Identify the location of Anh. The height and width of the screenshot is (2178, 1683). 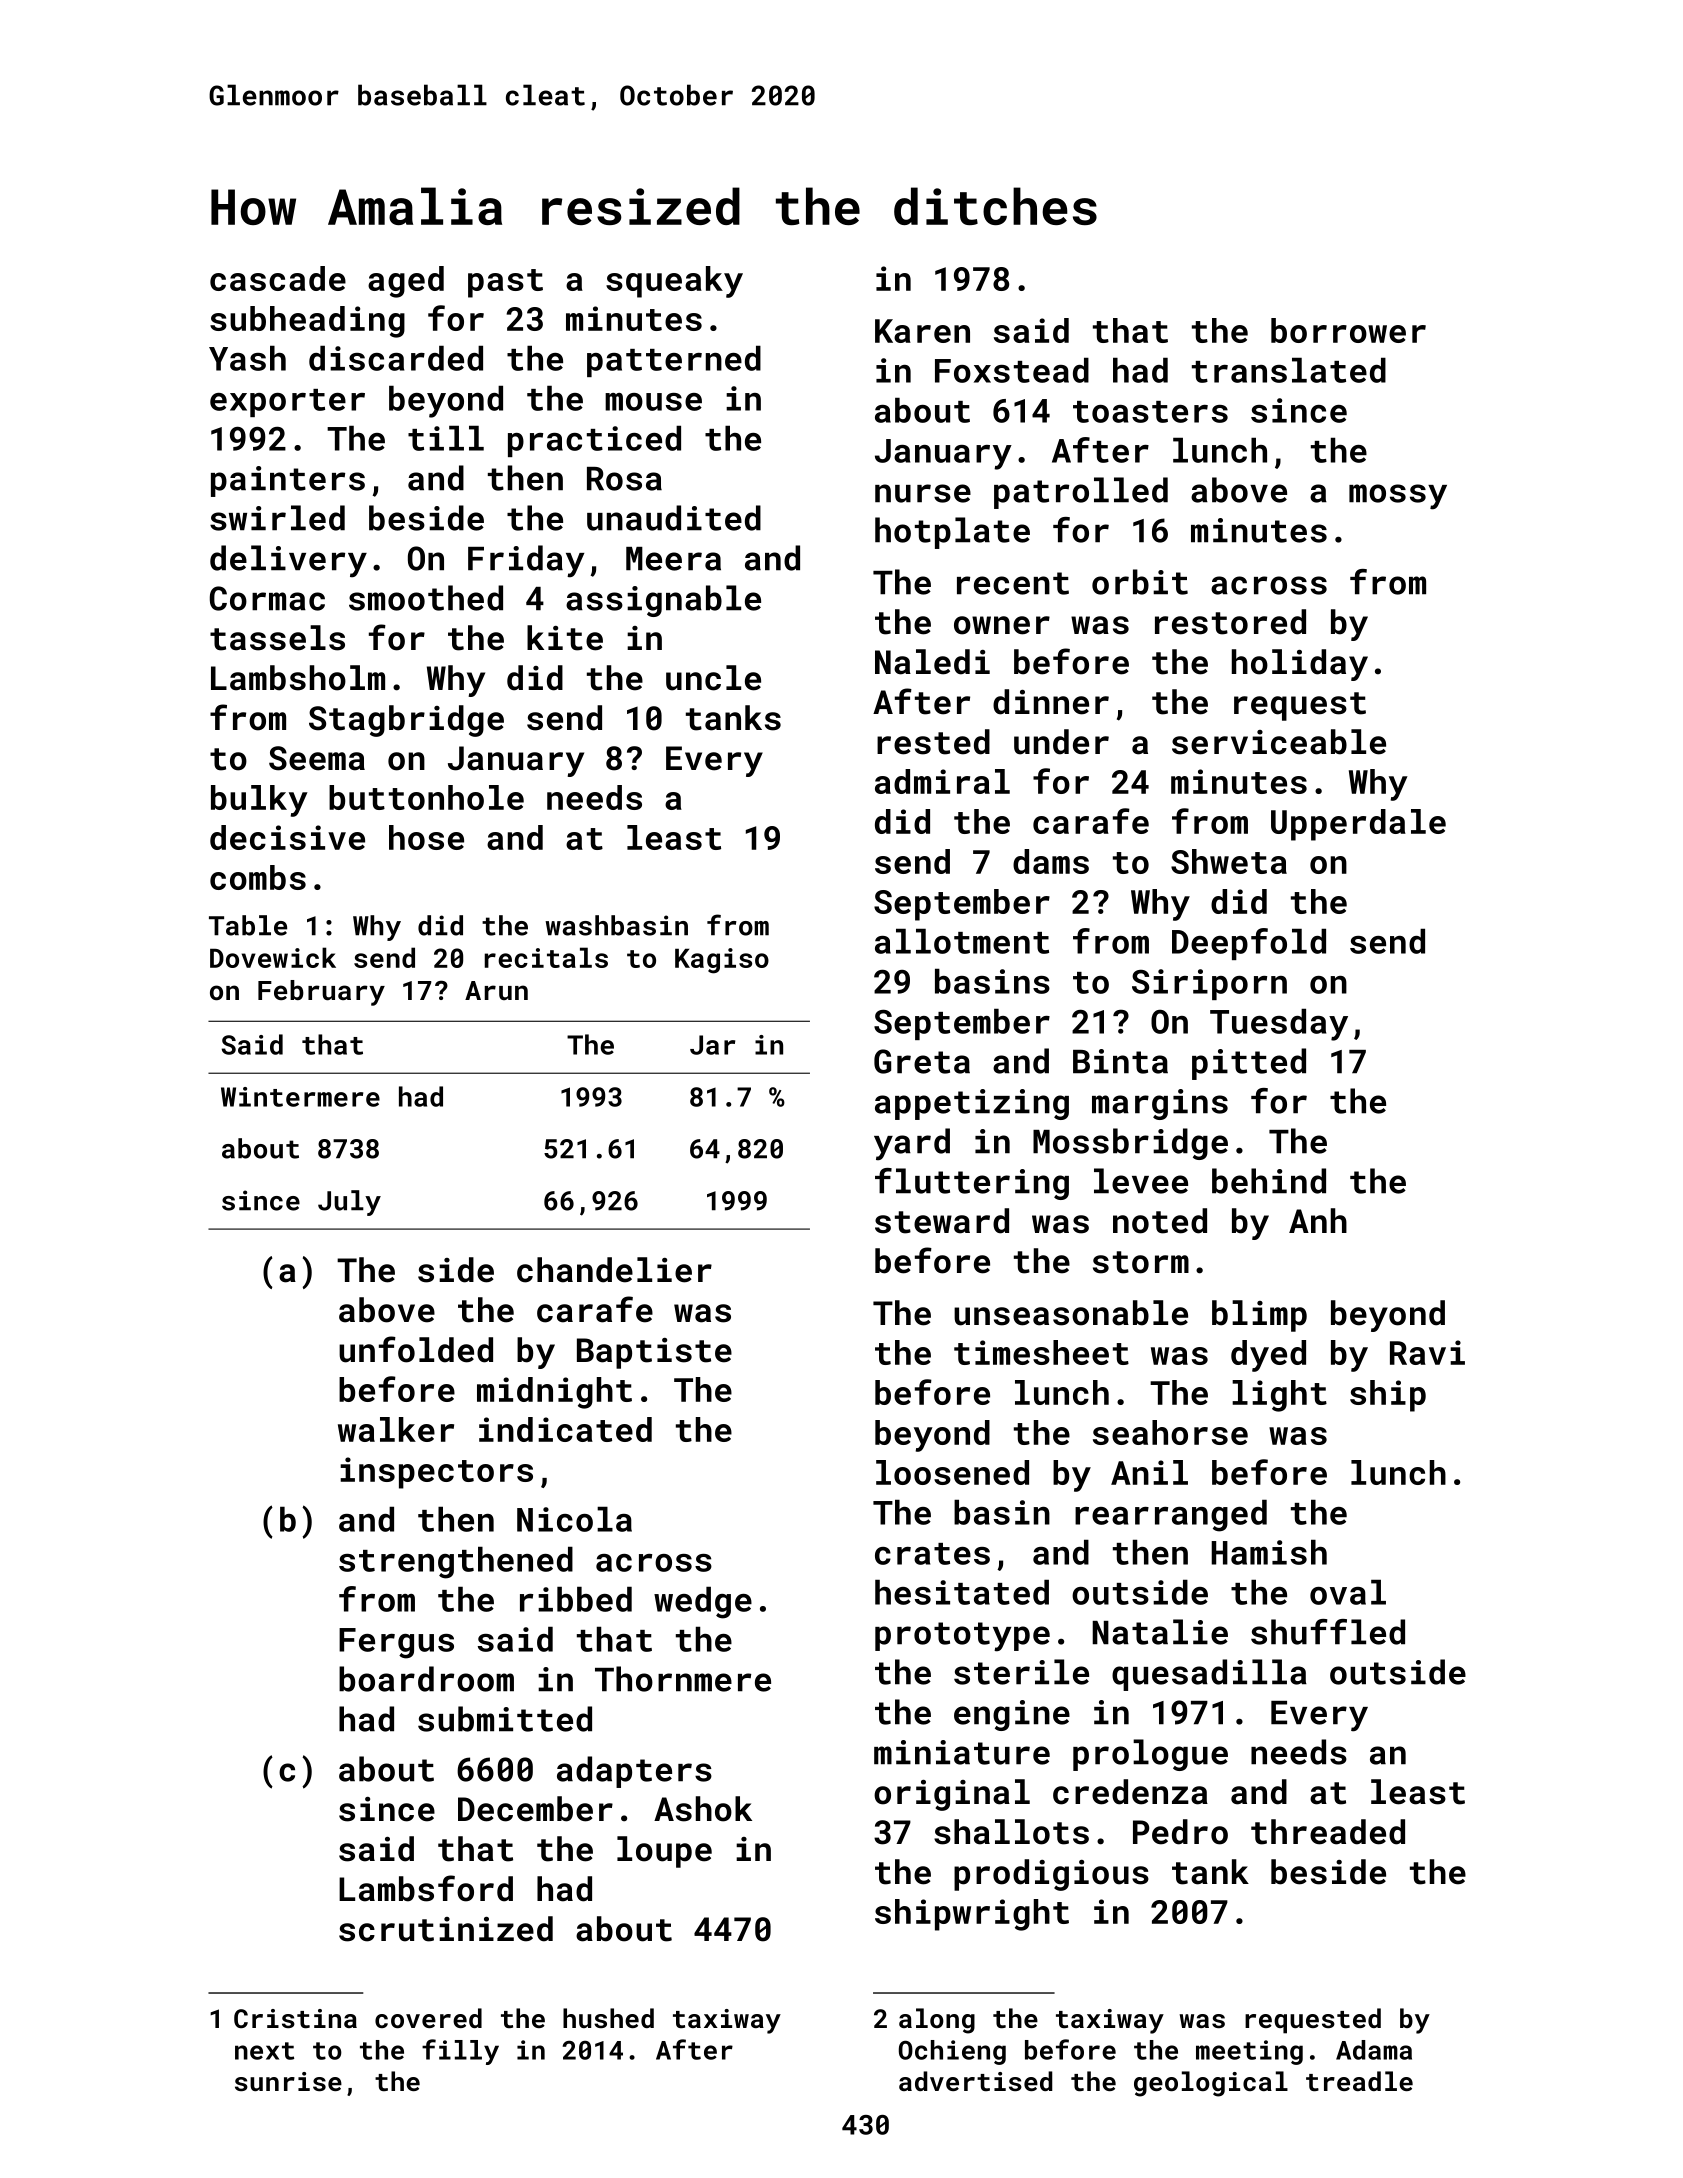
(1318, 1220).
